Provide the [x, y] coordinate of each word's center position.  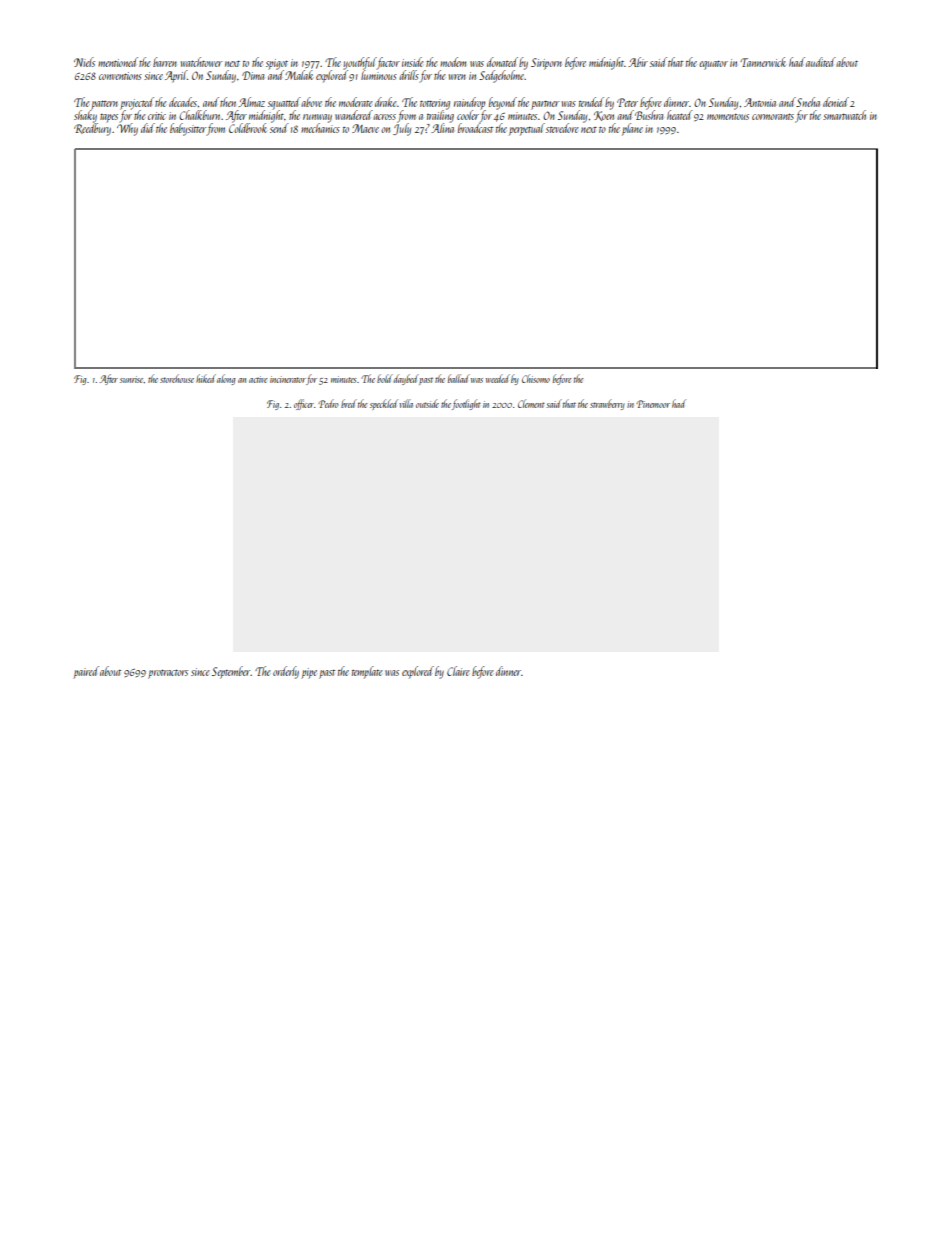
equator [713, 65]
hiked [206, 378]
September [231, 672]
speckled [384, 404]
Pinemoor [653, 404]
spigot [277, 64]
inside [412, 62]
